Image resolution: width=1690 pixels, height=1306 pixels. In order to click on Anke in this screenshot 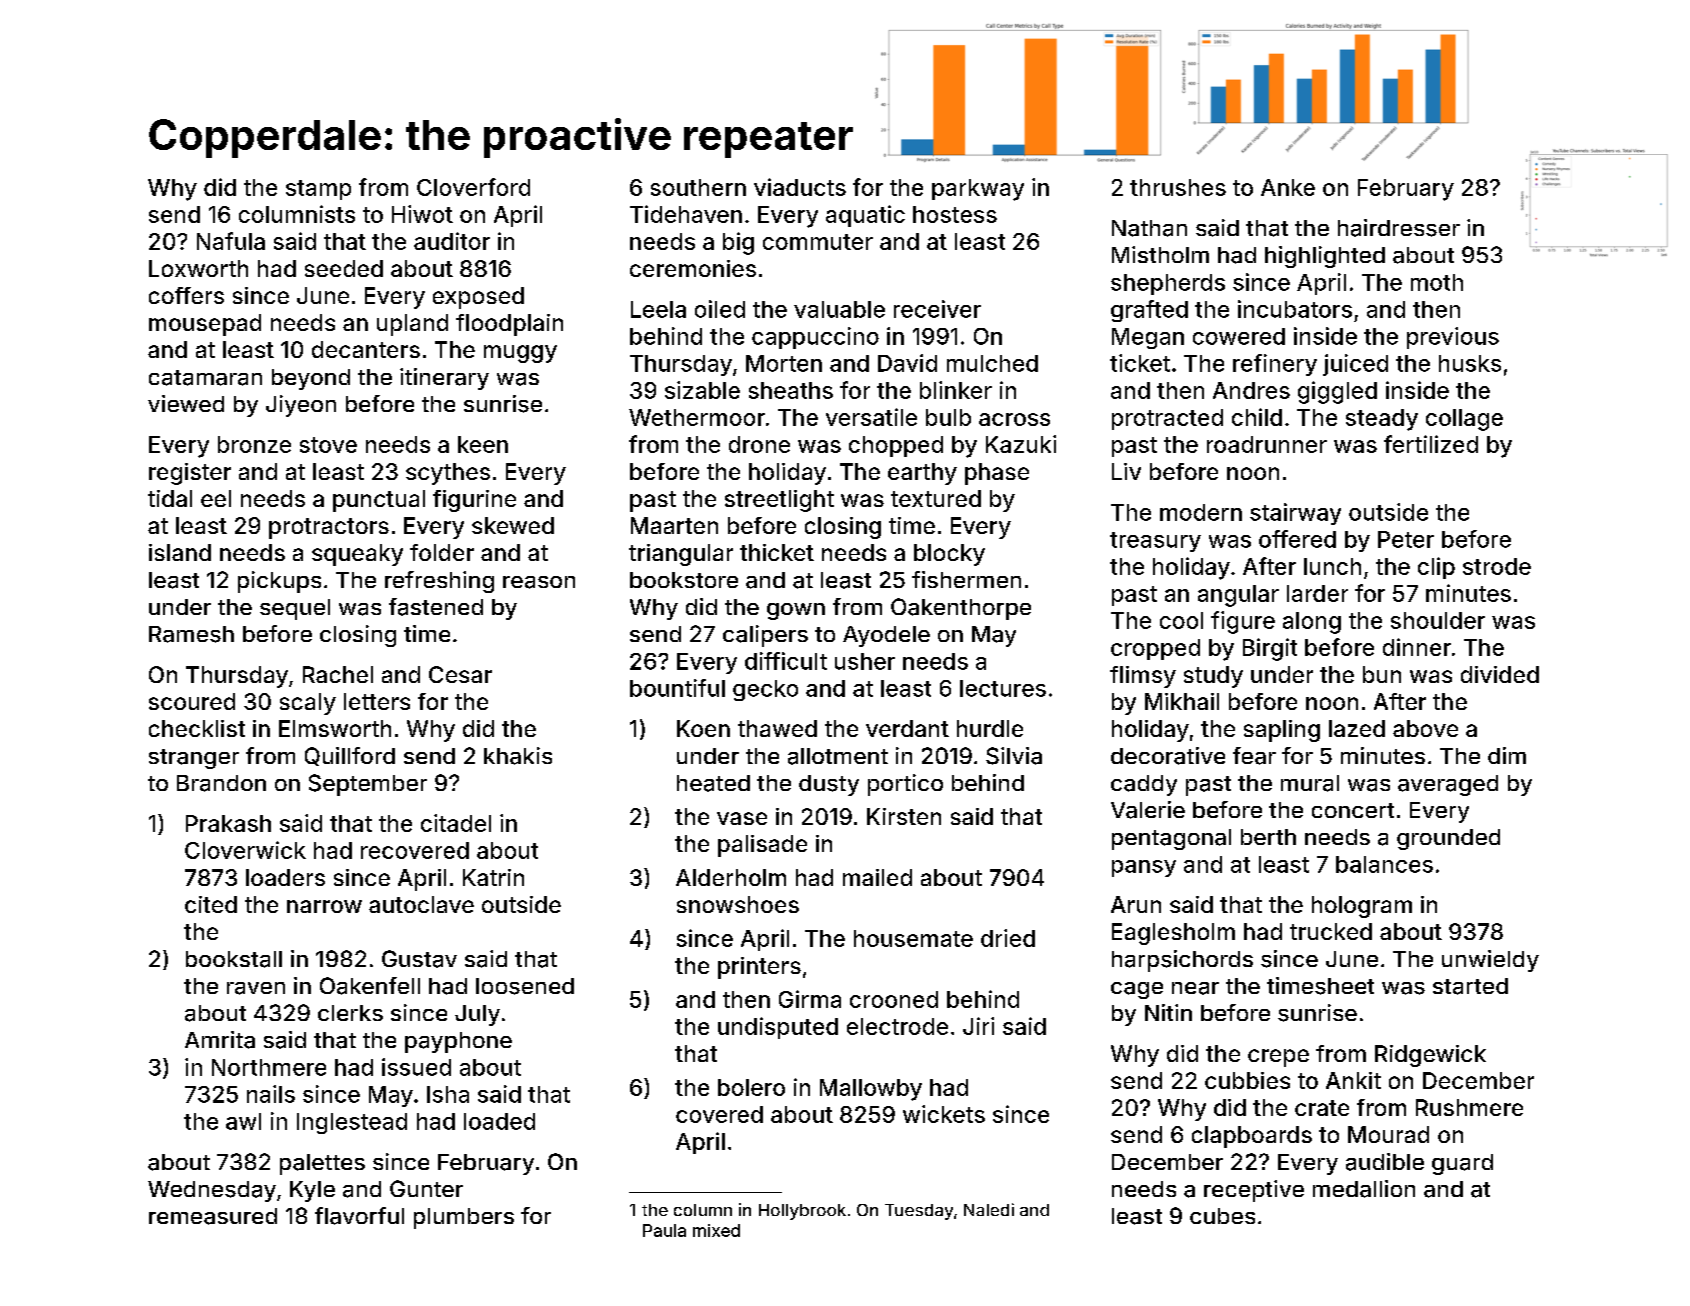, I will do `click(1288, 187)`.
